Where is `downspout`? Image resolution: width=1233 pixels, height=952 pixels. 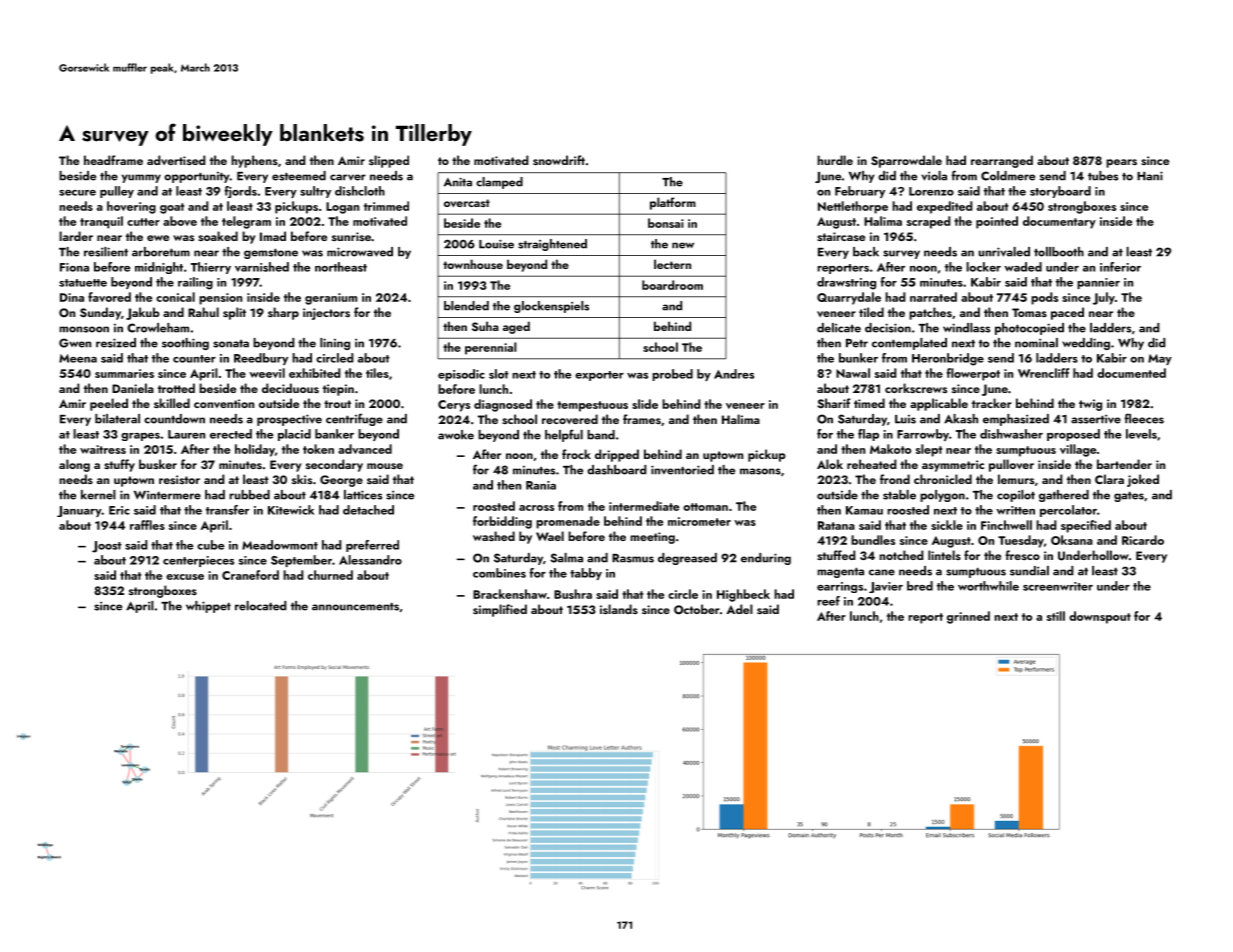 downspout is located at coordinates (1100, 617).
